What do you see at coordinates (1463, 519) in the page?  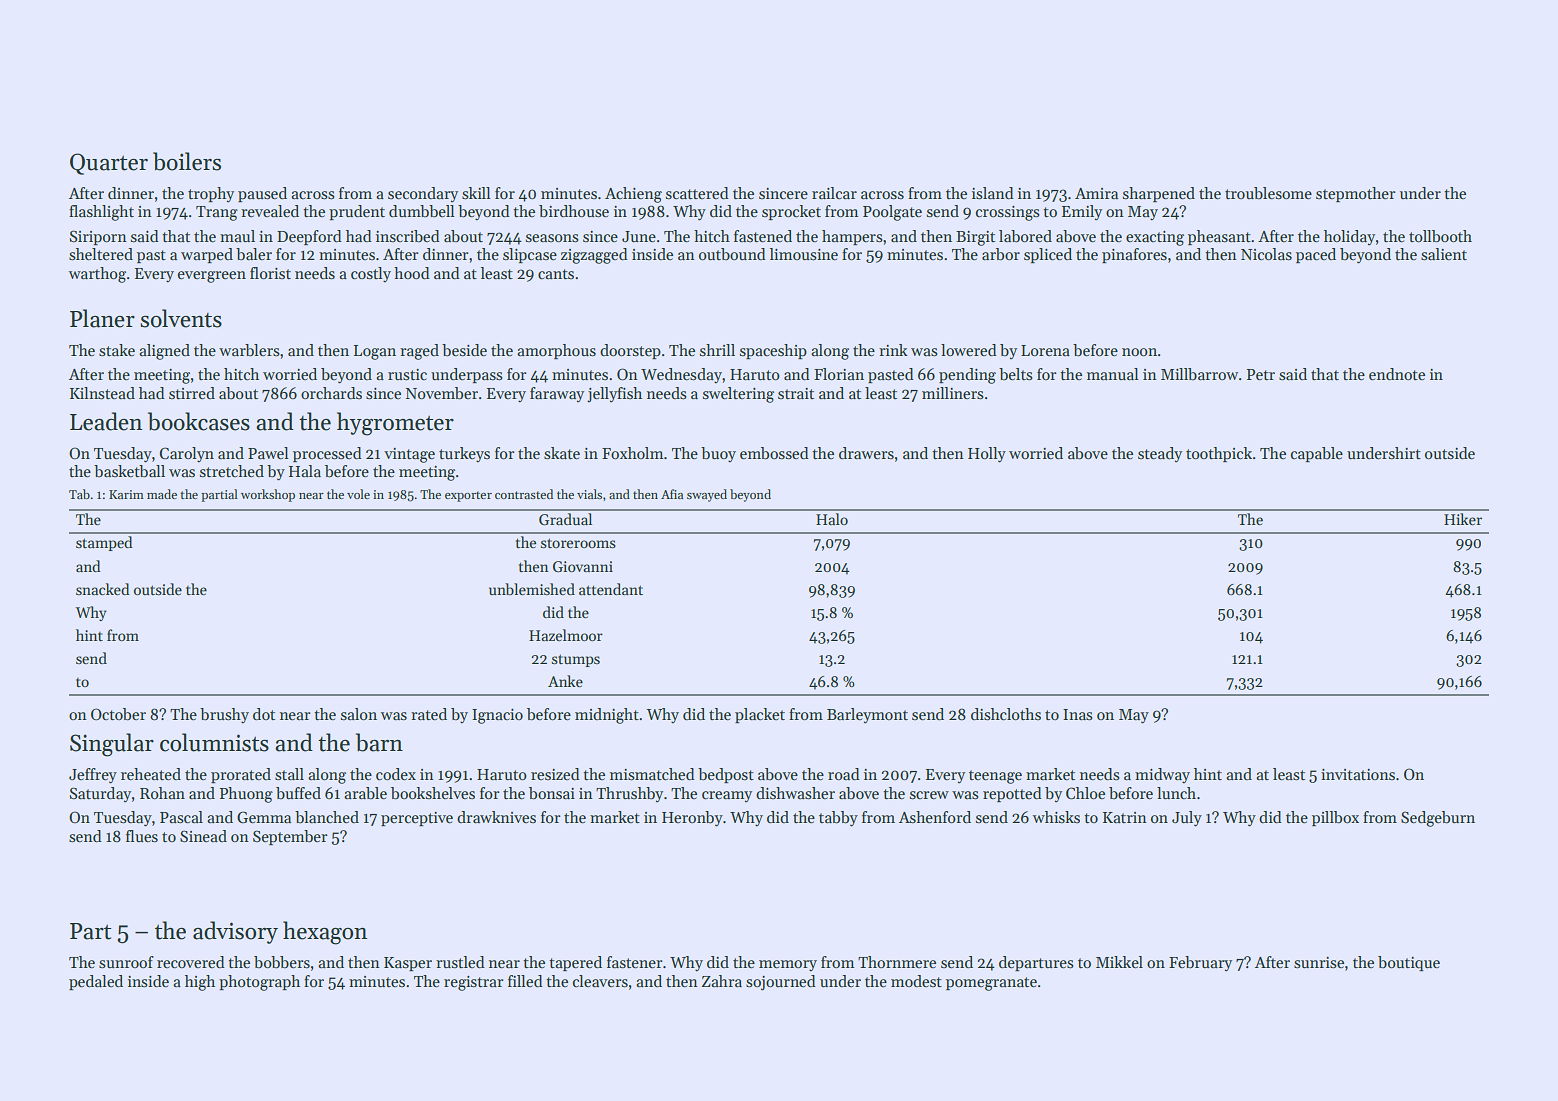 I see `Hiker` at bounding box center [1463, 519].
